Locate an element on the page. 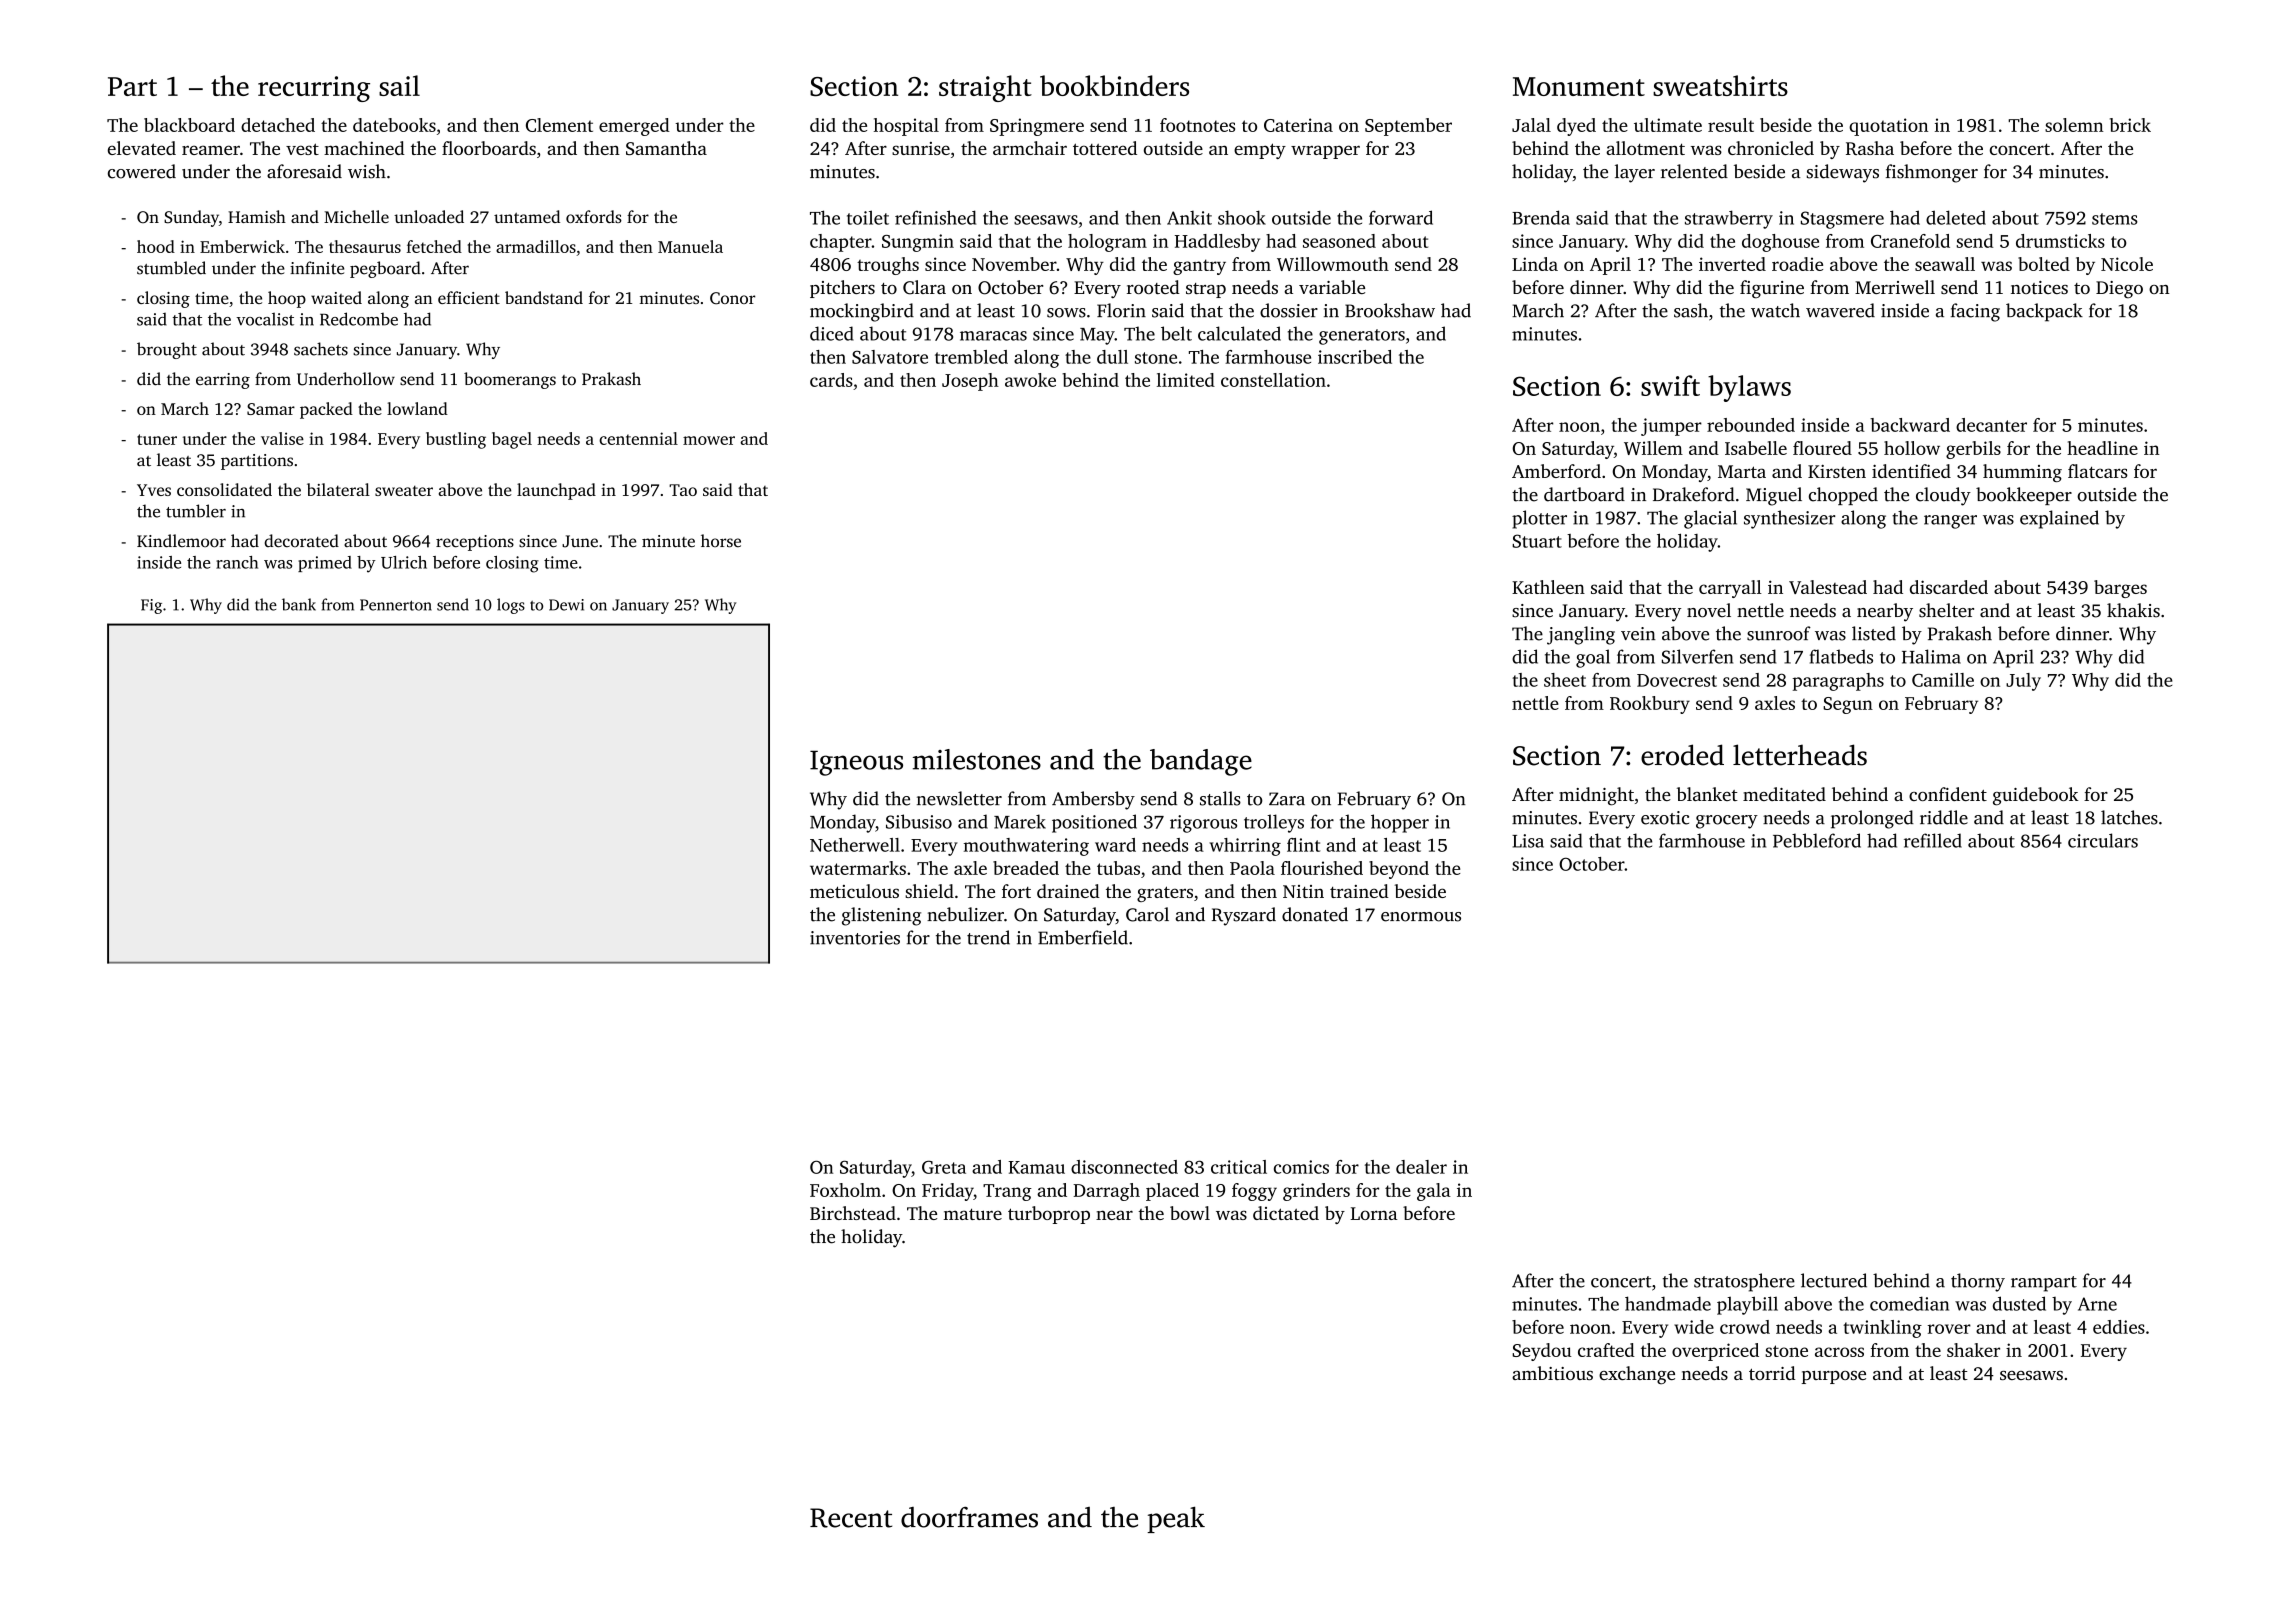 The image size is (2282, 1614). decanter is located at coordinates (1991, 425).
